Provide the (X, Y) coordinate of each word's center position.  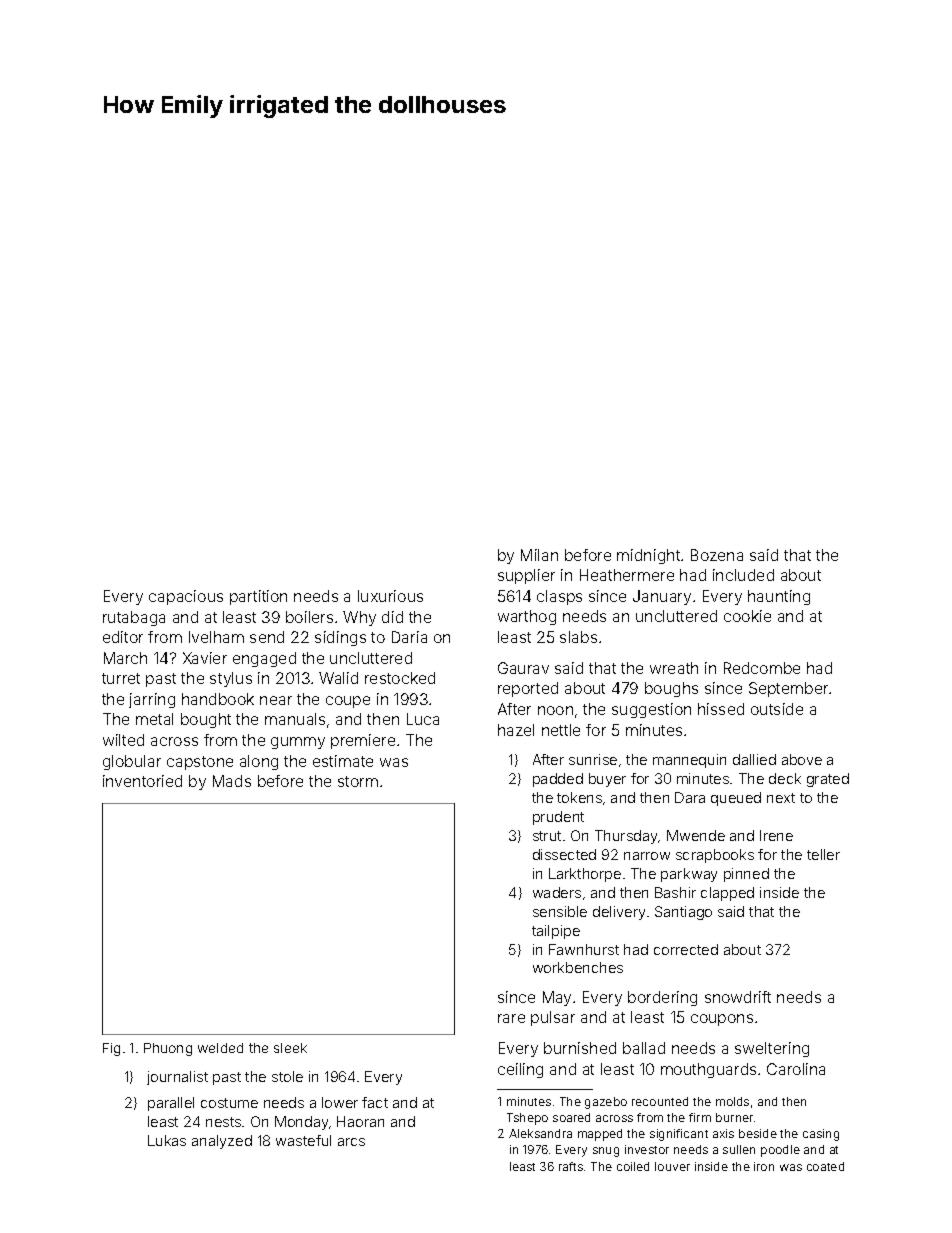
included (743, 575)
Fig (111, 1049)
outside (777, 709)
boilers (309, 617)
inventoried (142, 781)
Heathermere (627, 575)
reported (528, 689)
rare (511, 1018)
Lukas (167, 1140)
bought (206, 720)
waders (557, 892)
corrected (686, 949)
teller (823, 854)
